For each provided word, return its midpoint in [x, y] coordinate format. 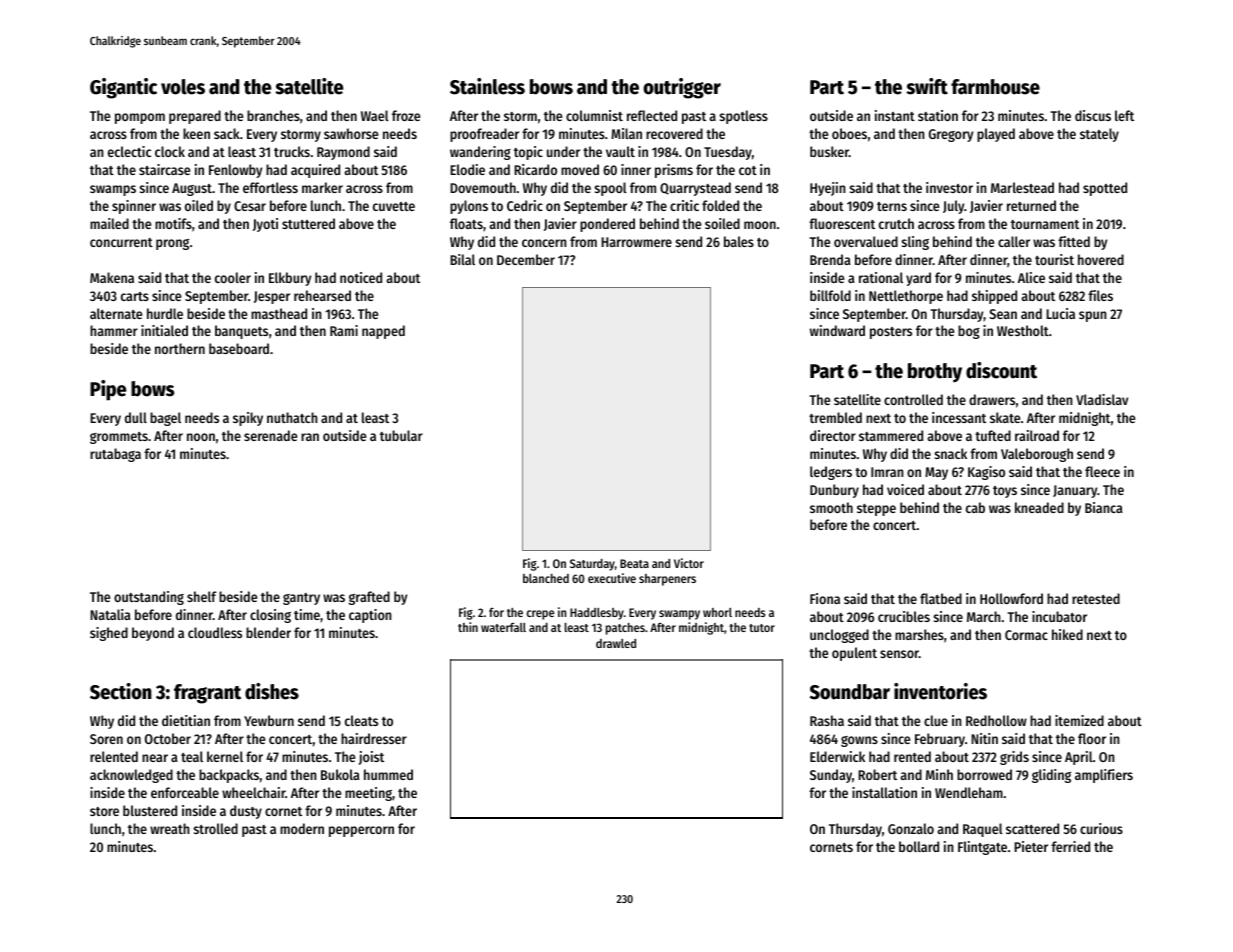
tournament [1045, 224]
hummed [388, 774]
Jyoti [265, 225]
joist [371, 758]
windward [837, 330]
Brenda [830, 259]
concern [544, 243]
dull [136, 417]
